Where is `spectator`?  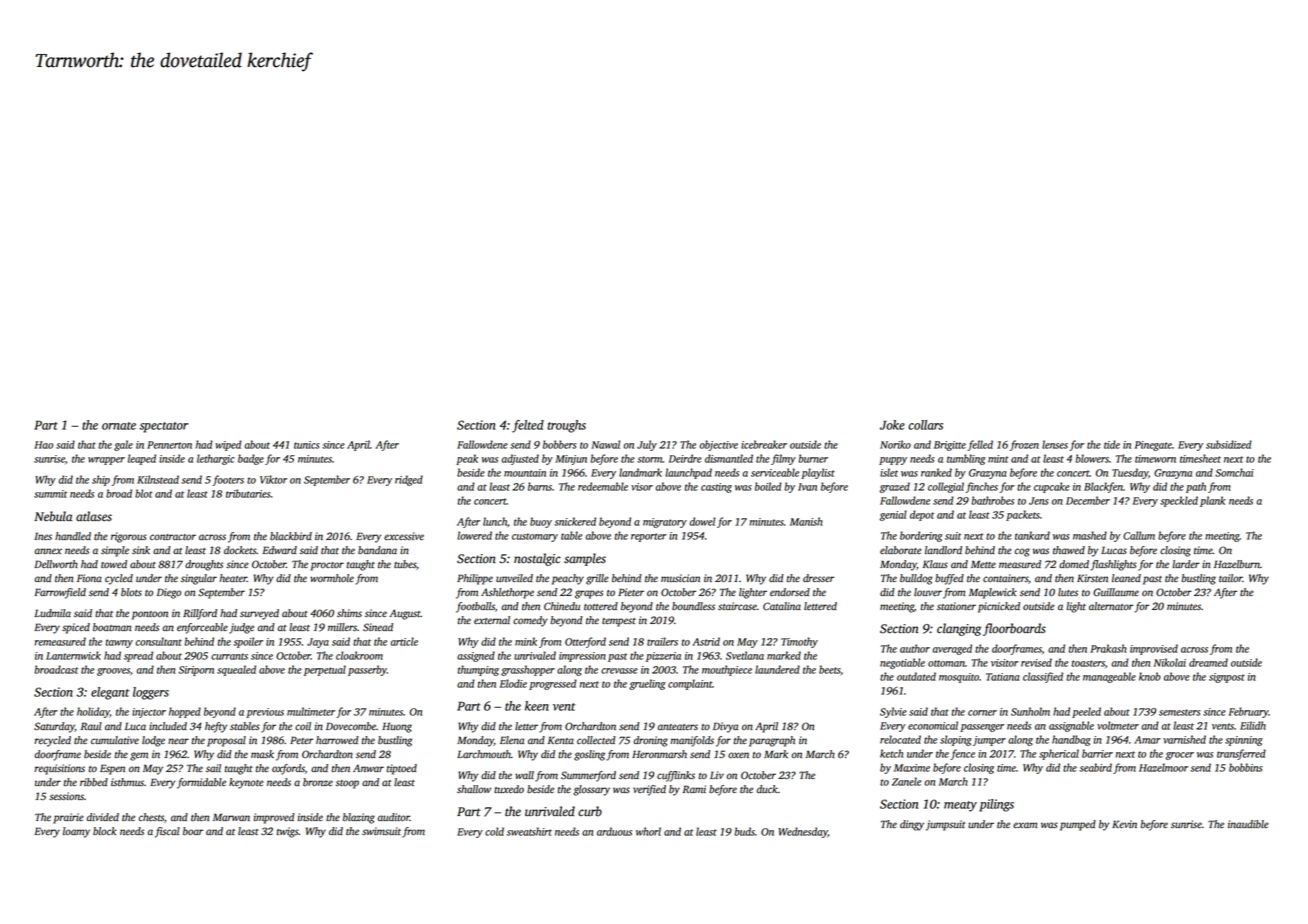 spectator is located at coordinates (163, 427).
